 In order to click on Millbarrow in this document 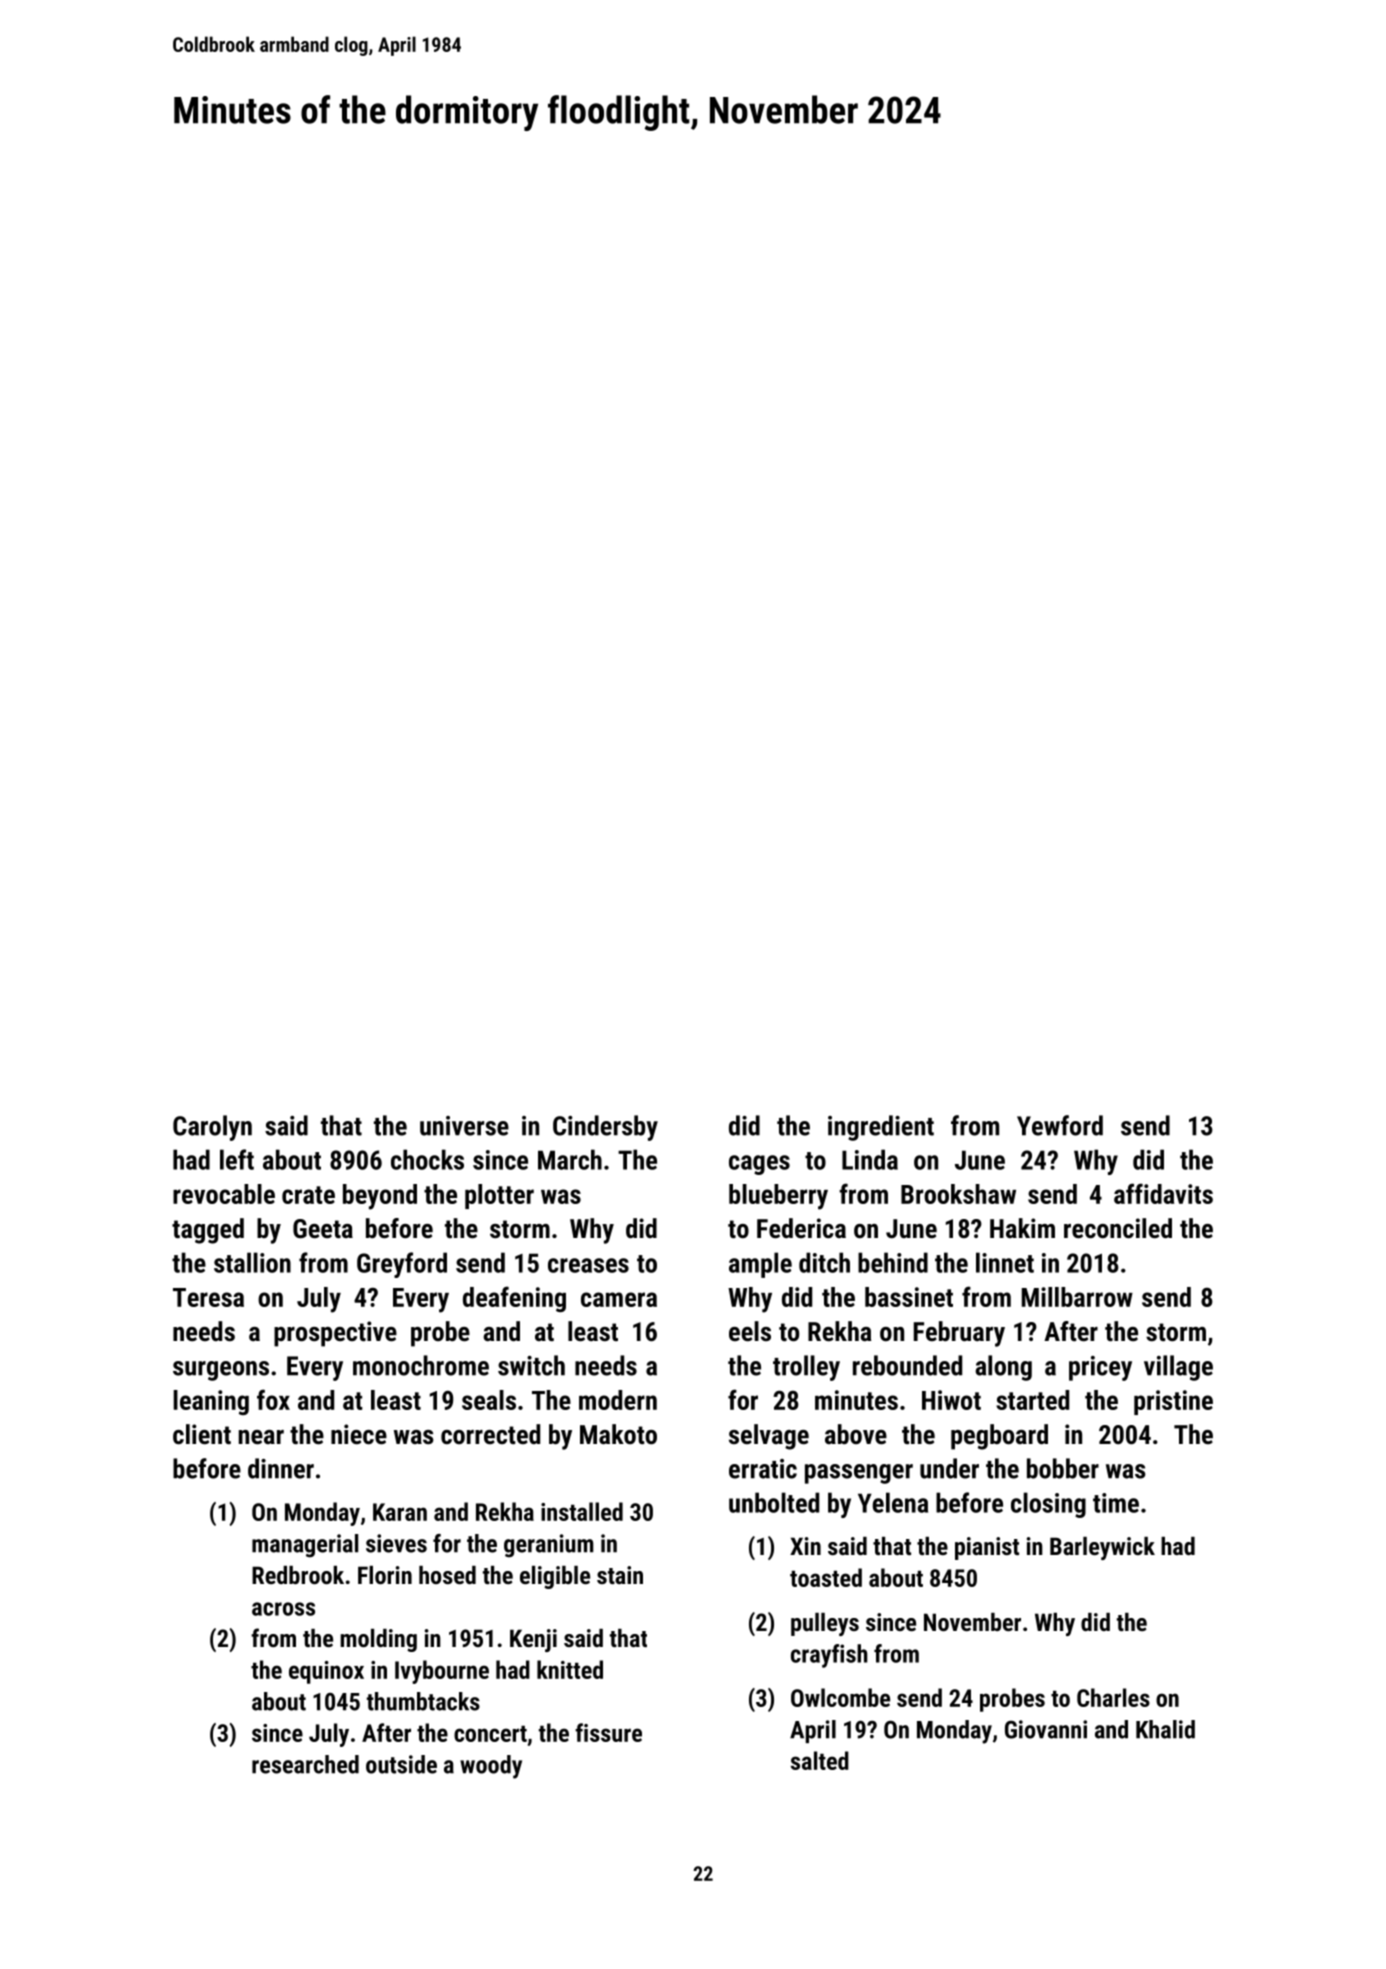, I will do `click(1077, 1297)`.
